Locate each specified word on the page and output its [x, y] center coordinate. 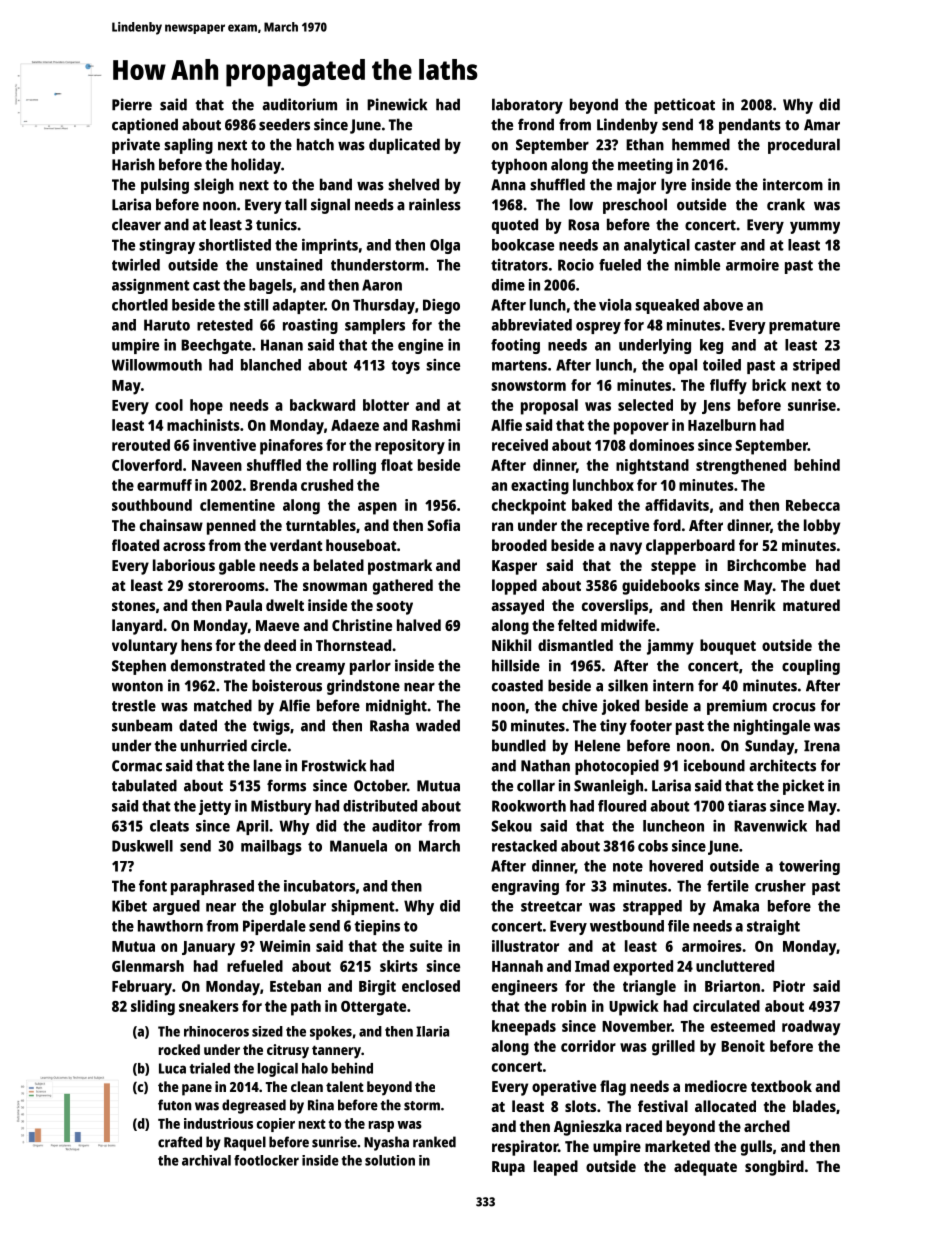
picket [803, 787]
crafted [180, 1142]
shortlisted [235, 245]
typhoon [519, 166]
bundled [519, 745]
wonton [137, 686]
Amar [822, 125]
